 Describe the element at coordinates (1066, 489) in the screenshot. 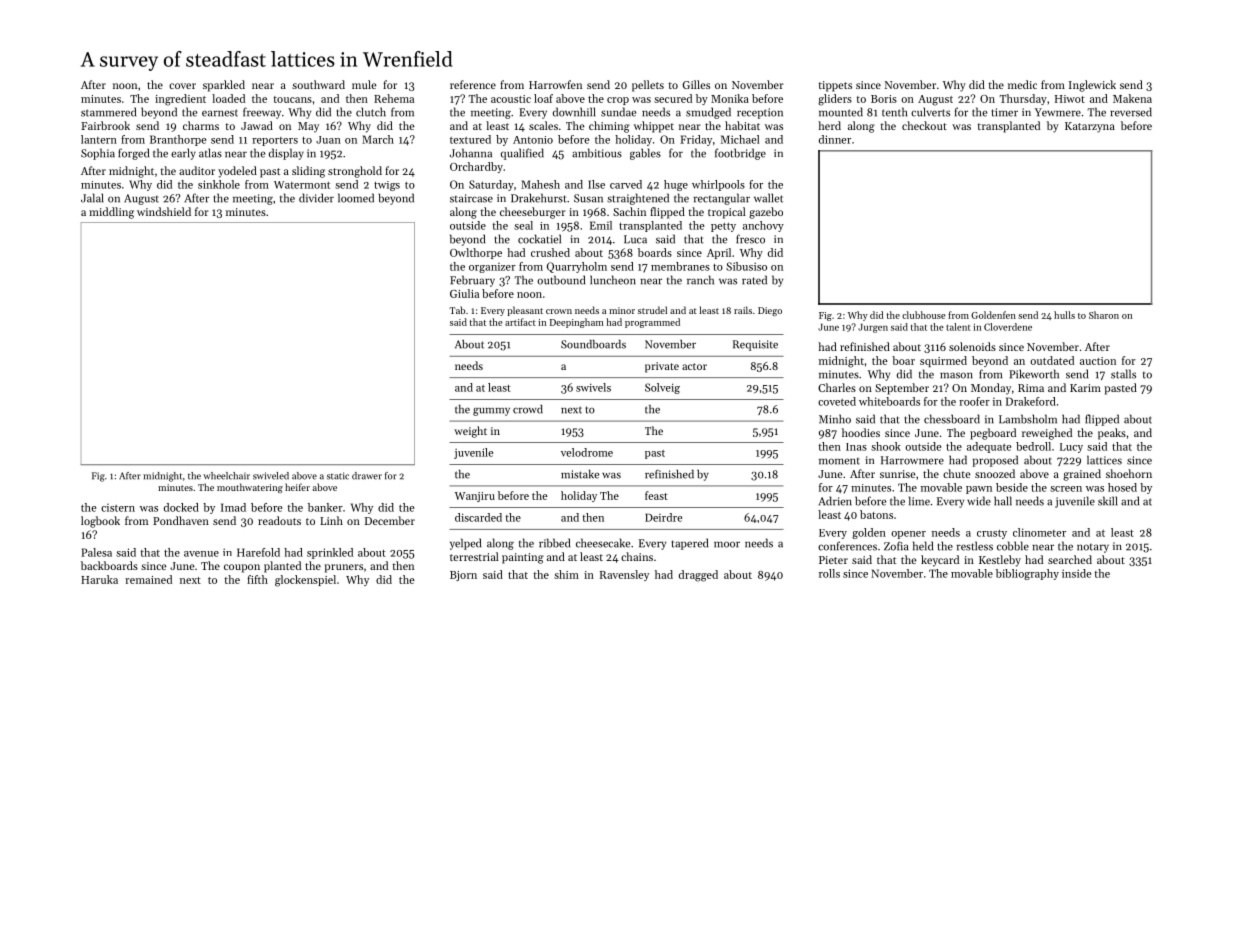

I see `screen` at that location.
